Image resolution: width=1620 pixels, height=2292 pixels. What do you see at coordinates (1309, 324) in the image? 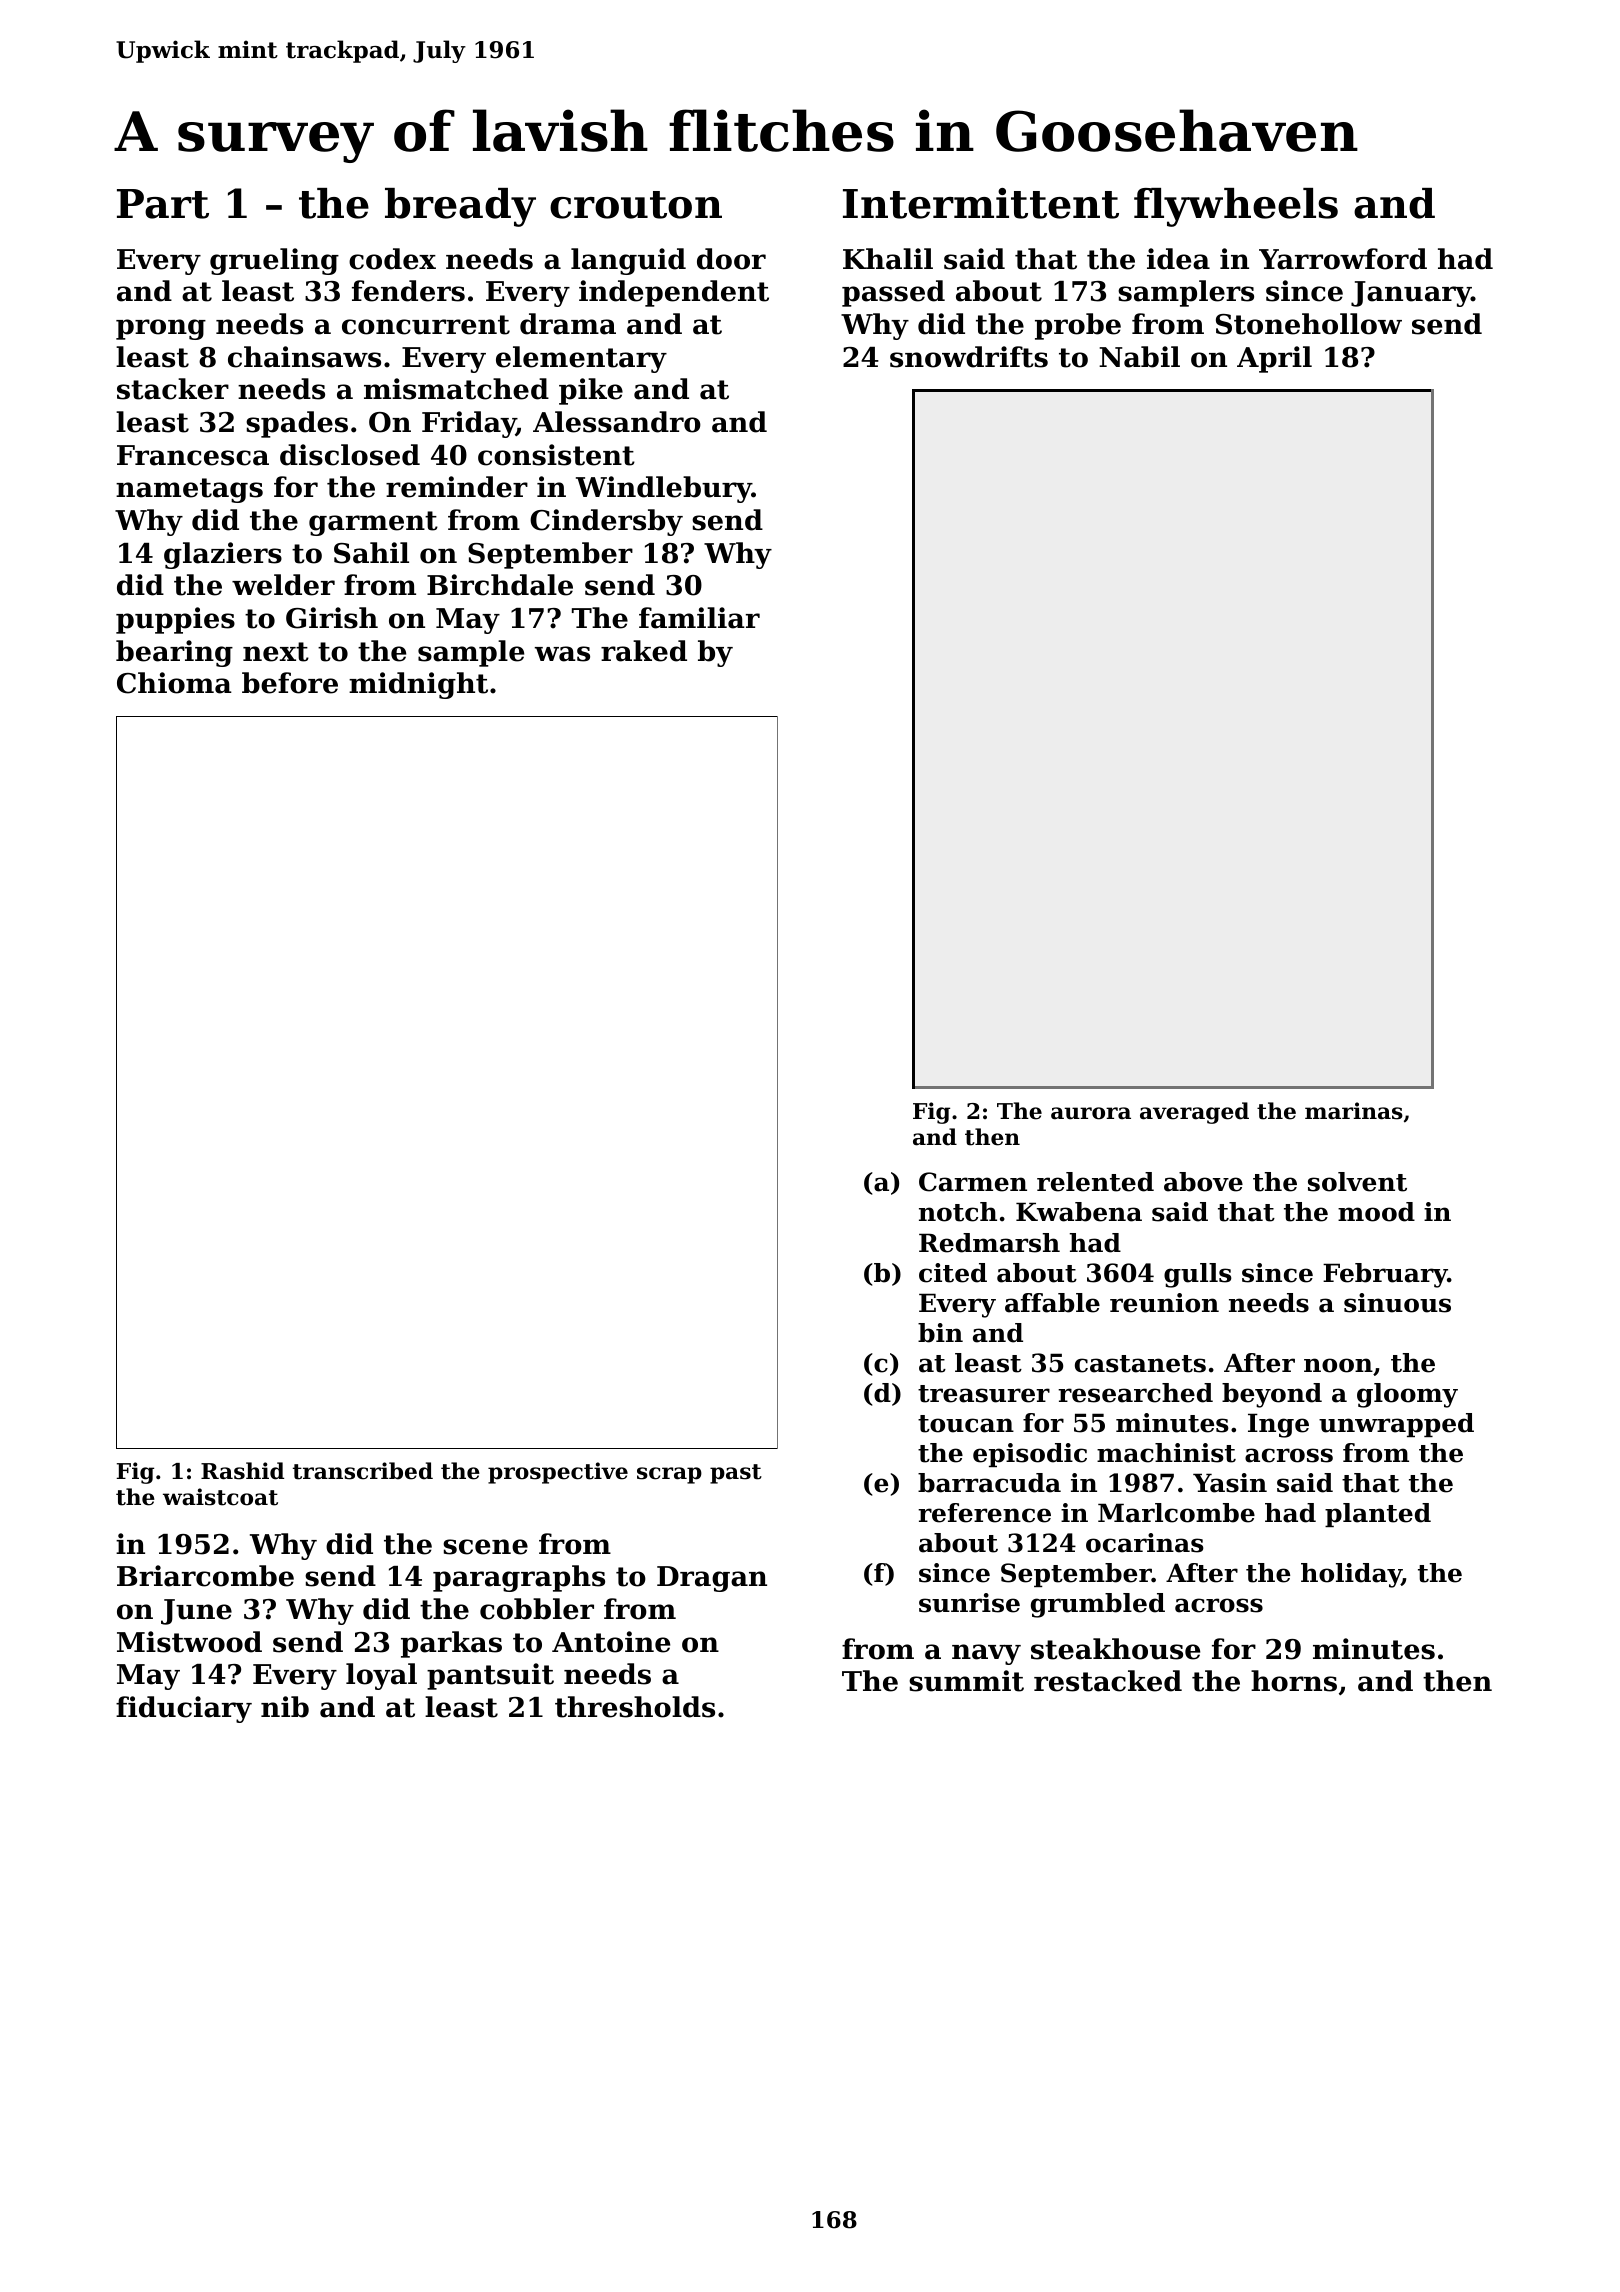
I see `Stonehollow` at bounding box center [1309, 324].
